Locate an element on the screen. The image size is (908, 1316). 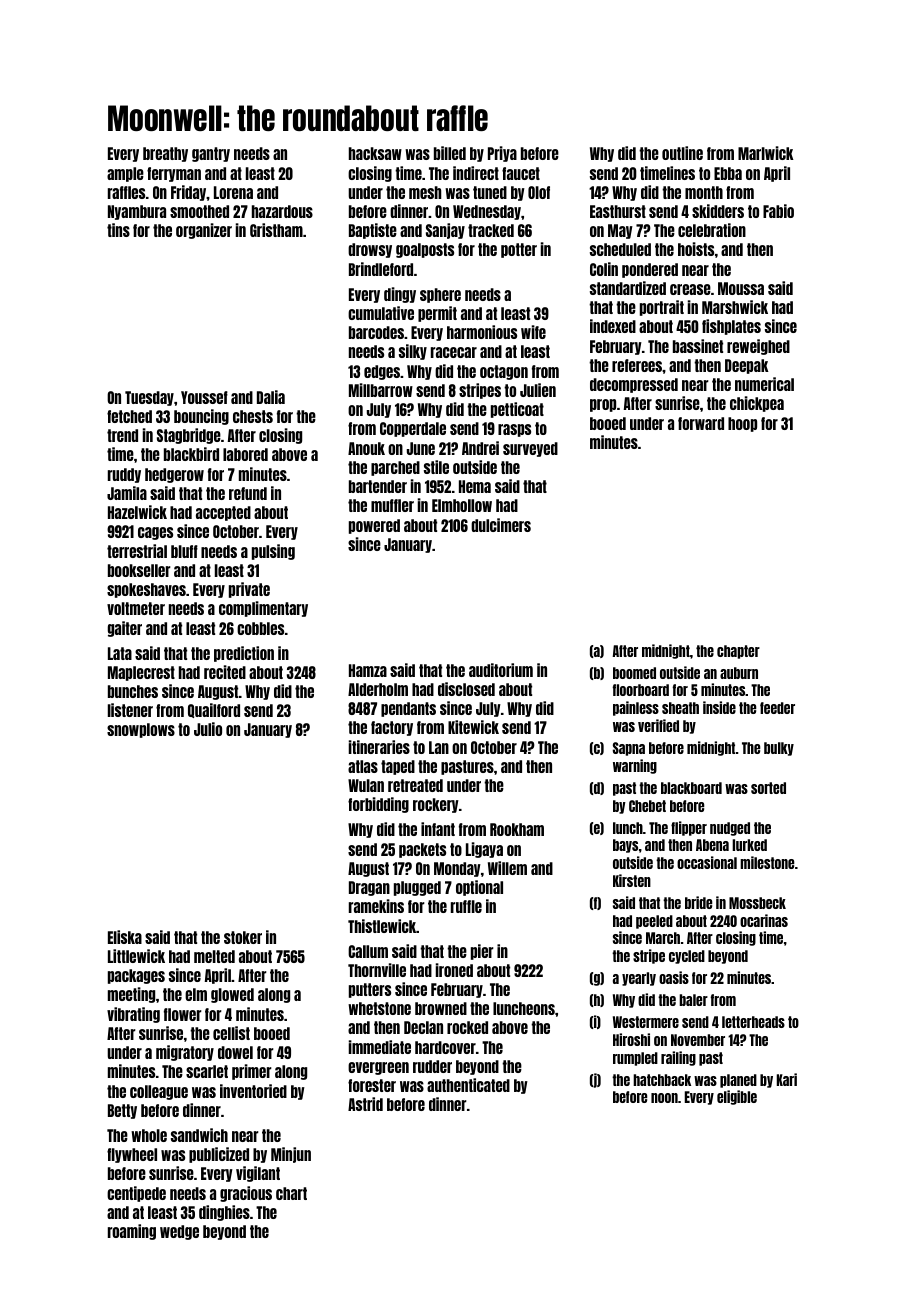
referees is located at coordinates (637, 365).
